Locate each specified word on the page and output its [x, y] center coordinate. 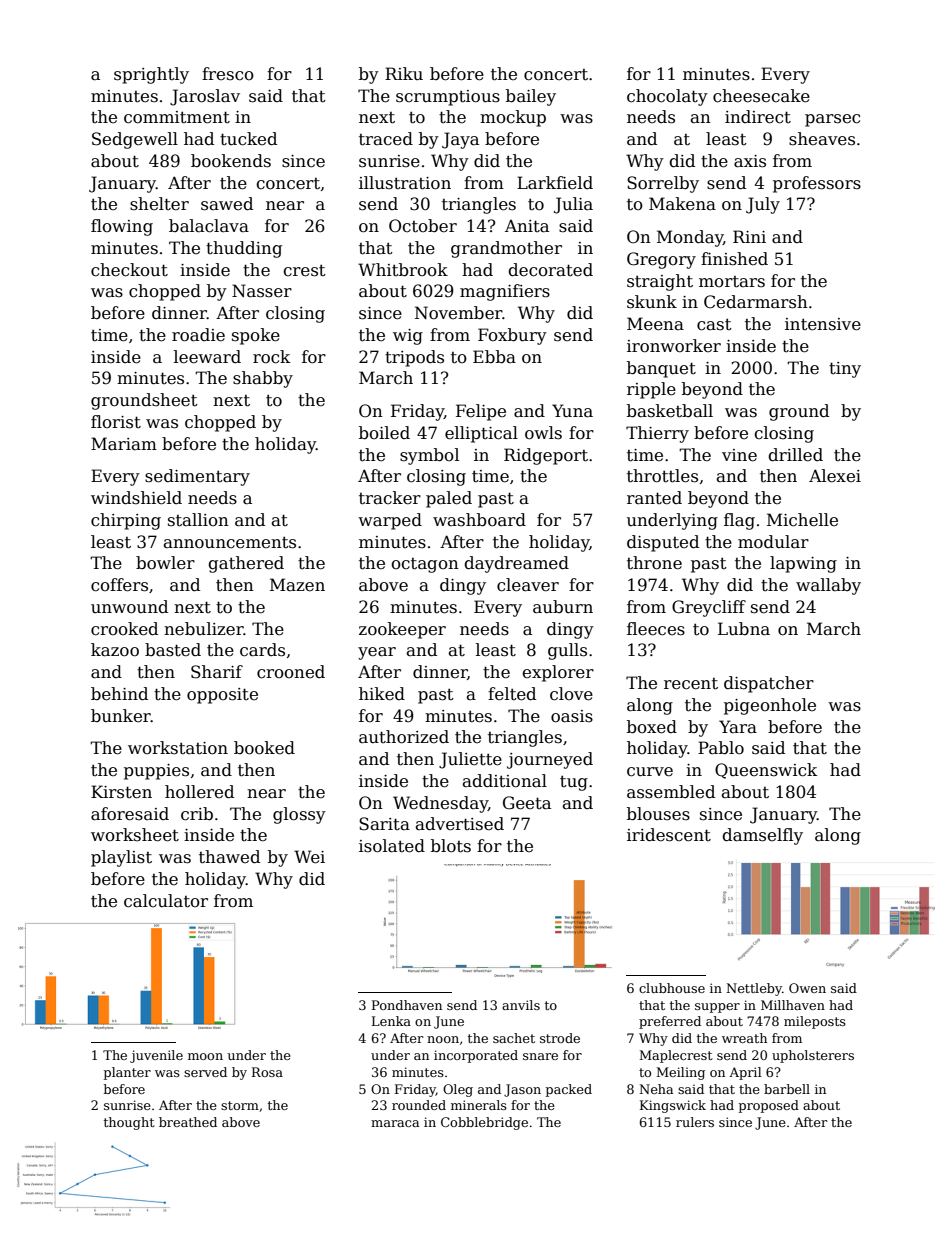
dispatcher [769, 684]
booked [264, 748]
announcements [230, 543]
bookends [231, 161]
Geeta [527, 803]
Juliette [470, 760]
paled [449, 499]
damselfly [762, 836]
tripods [414, 358]
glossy [299, 815]
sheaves [822, 139]
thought [129, 1123]
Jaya [460, 140]
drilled [795, 455]
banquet [661, 369]
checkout [129, 270]
